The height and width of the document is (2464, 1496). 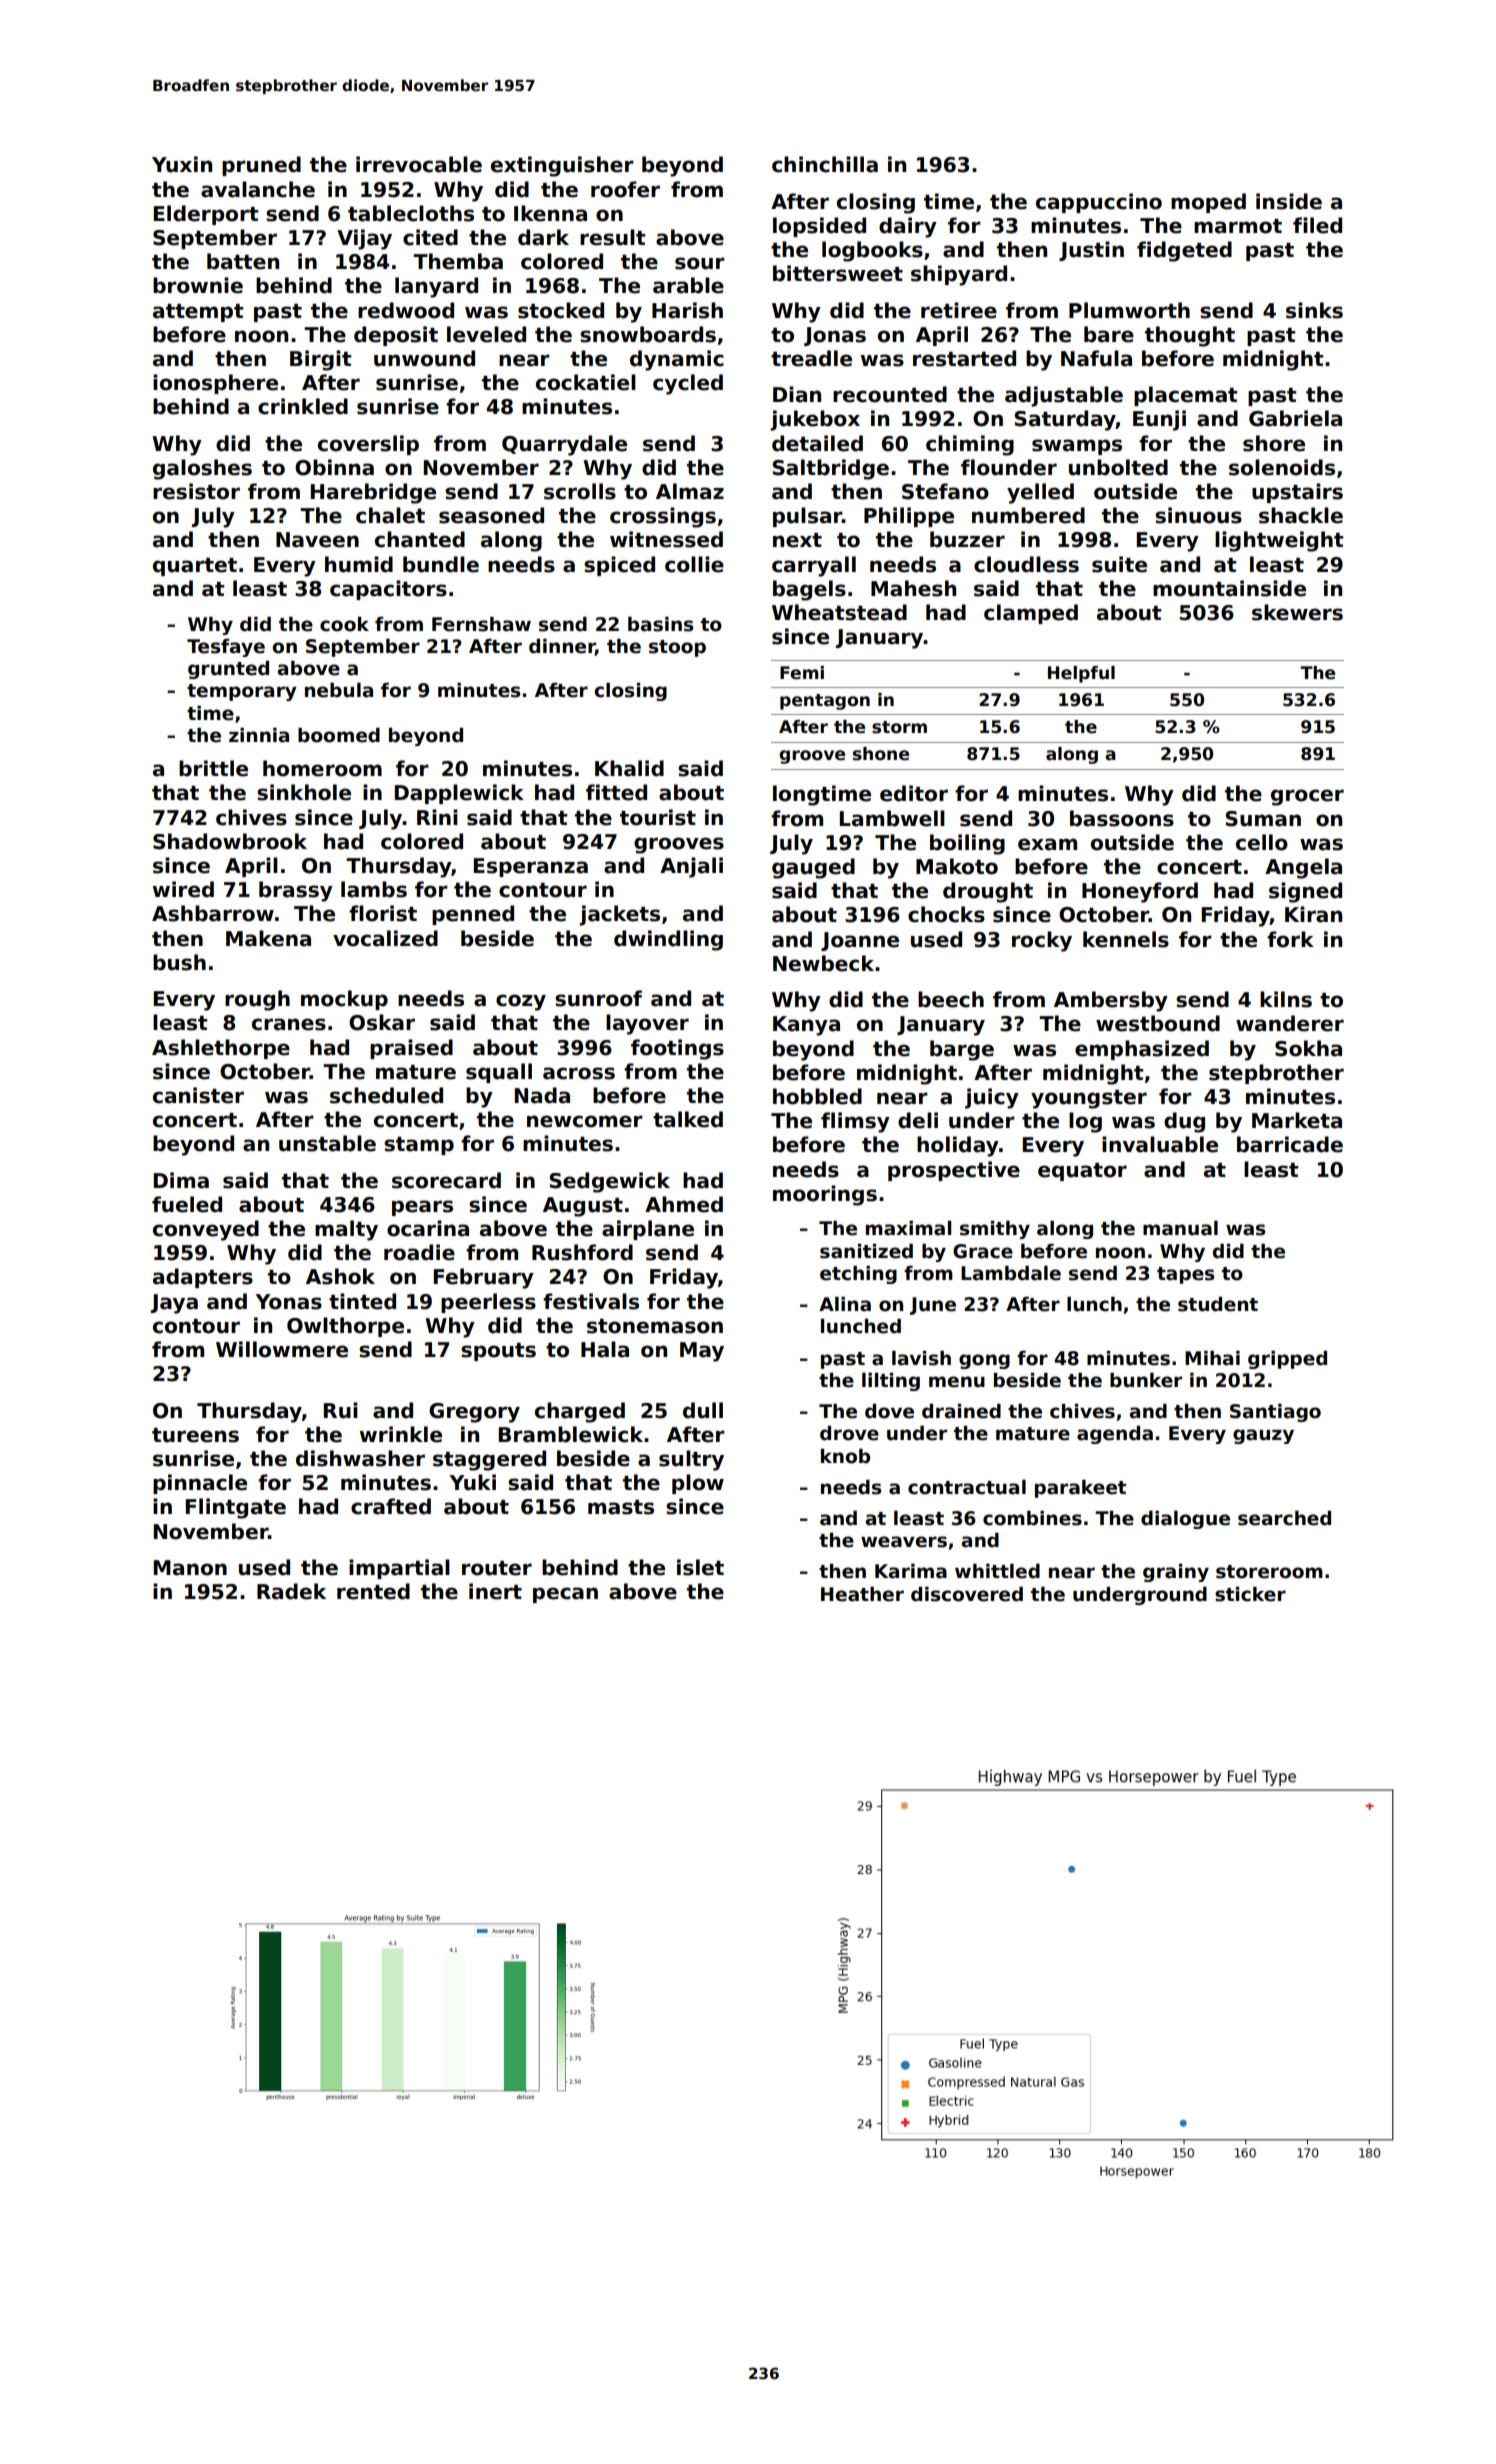 What do you see at coordinates (1307, 797) in the document?
I see `grocer` at bounding box center [1307, 797].
